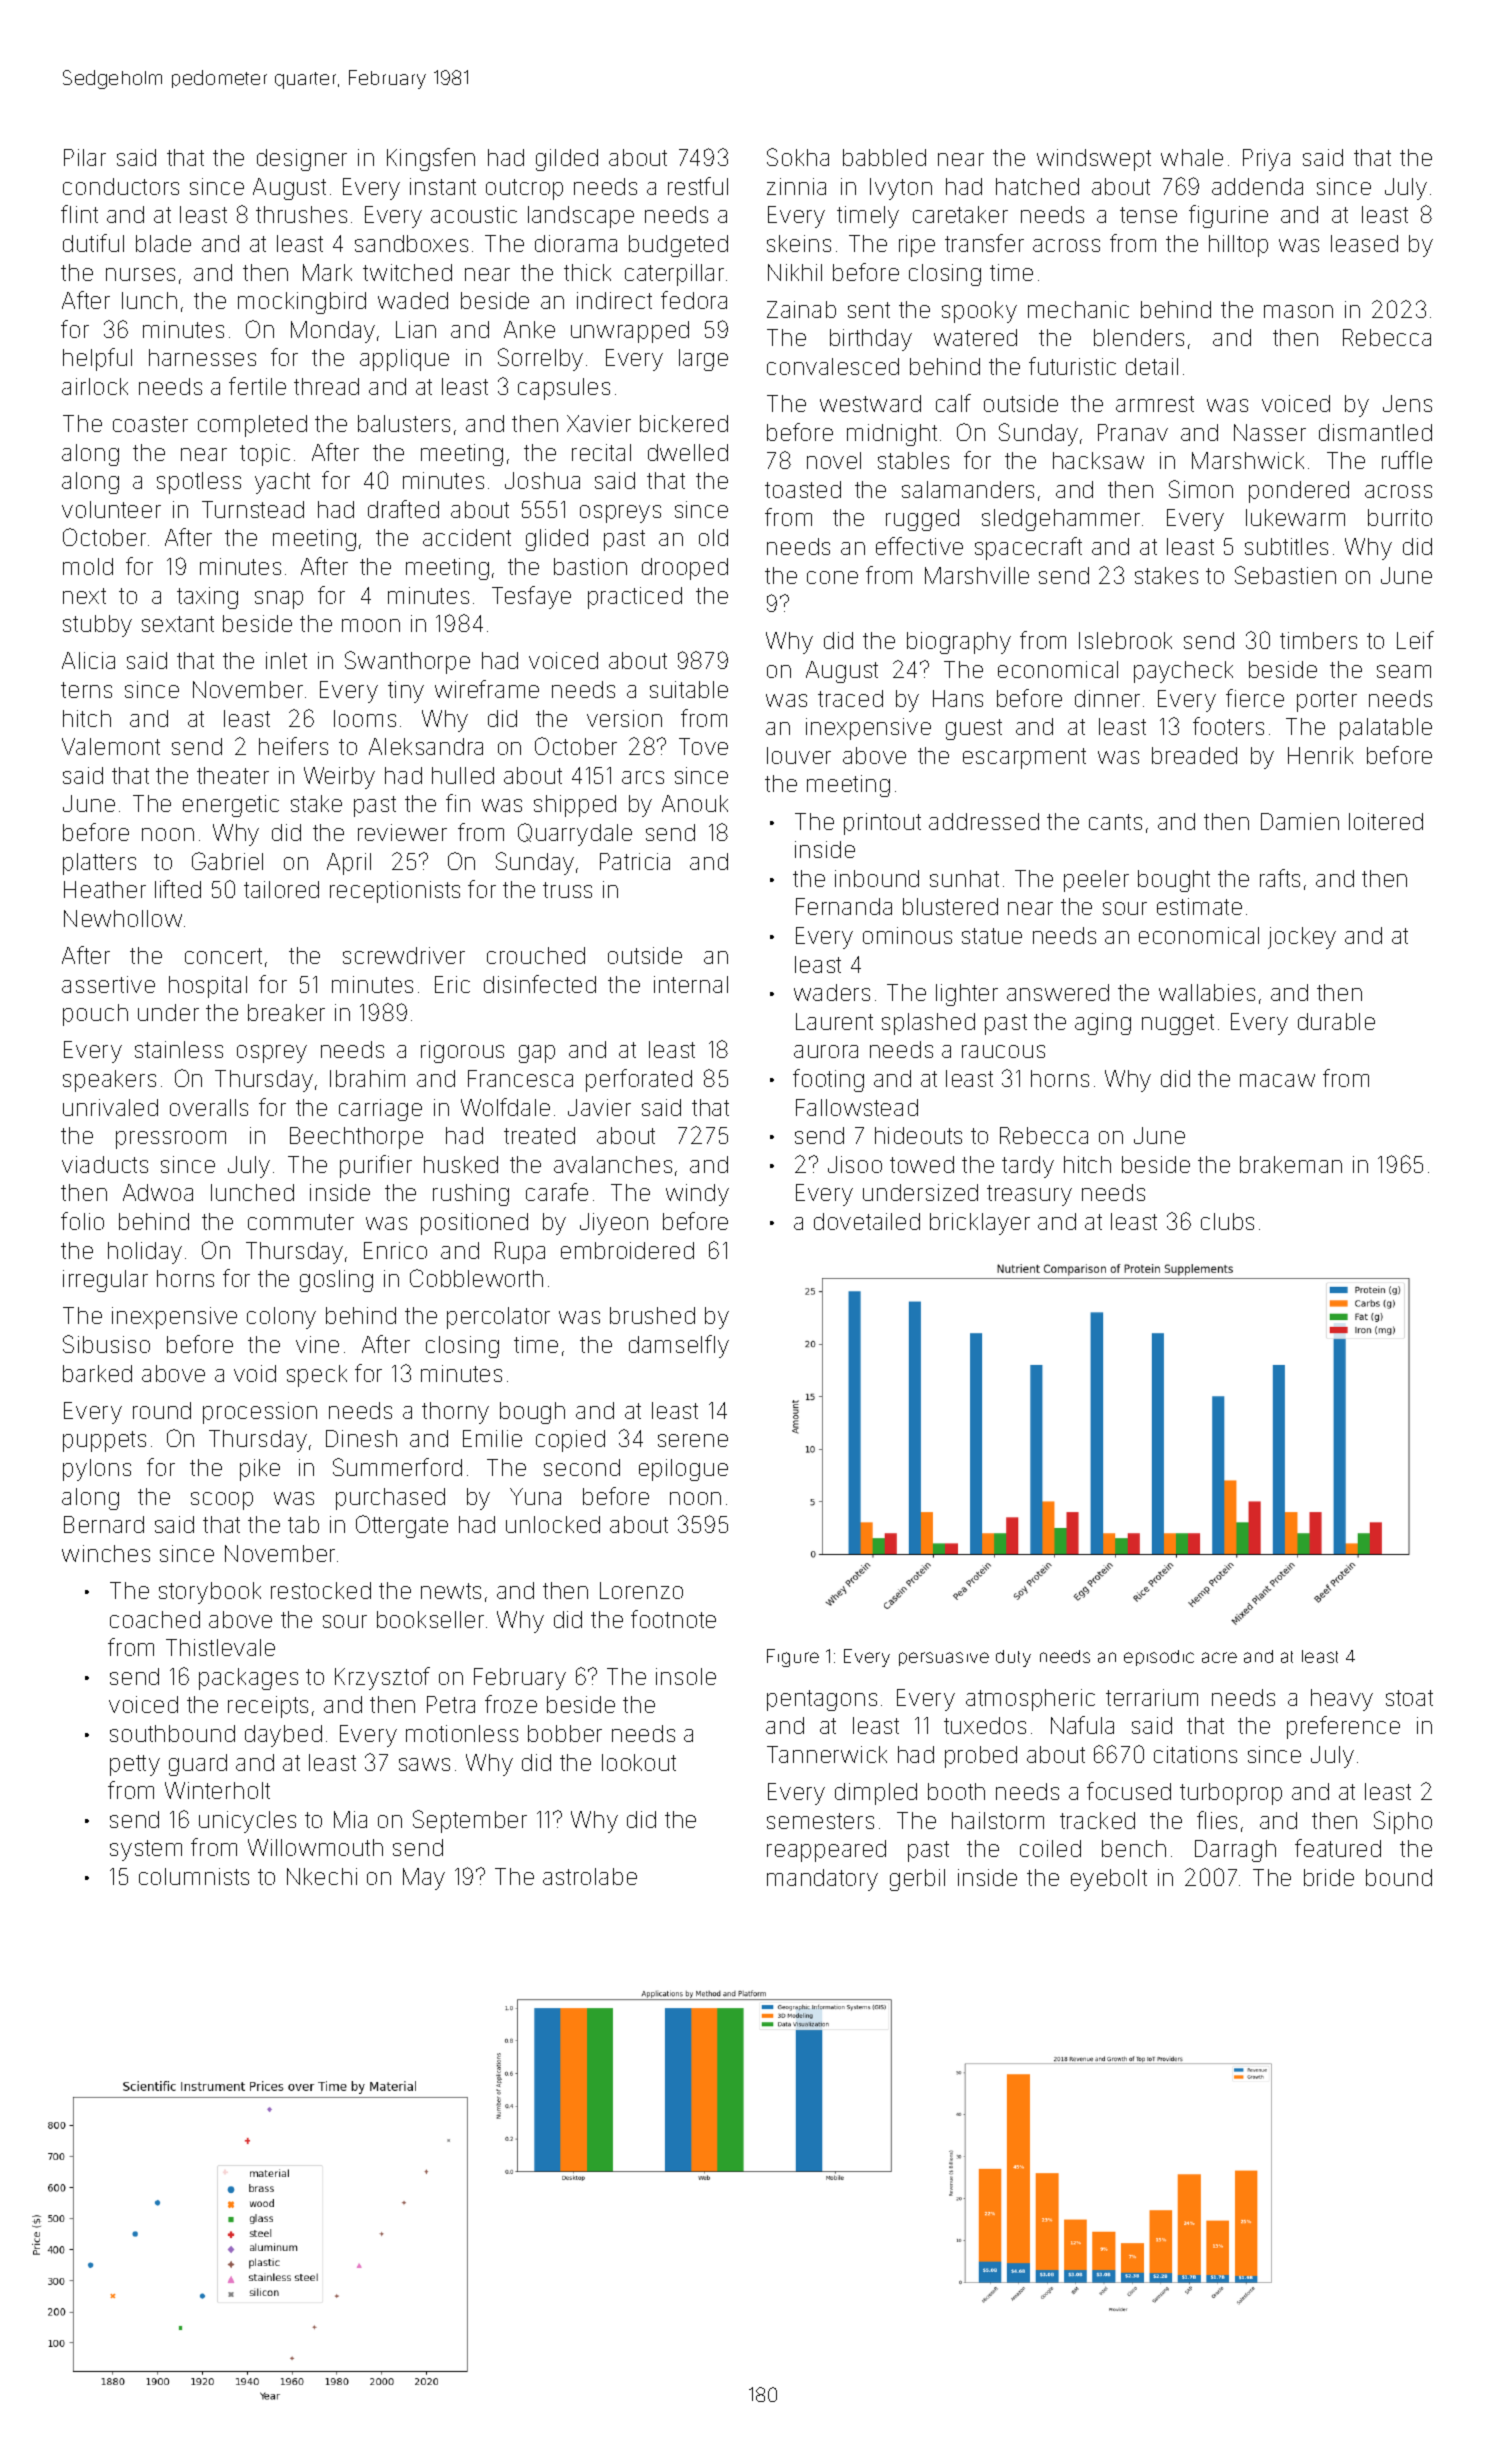  I want to click on Dinesh, so click(361, 1438).
